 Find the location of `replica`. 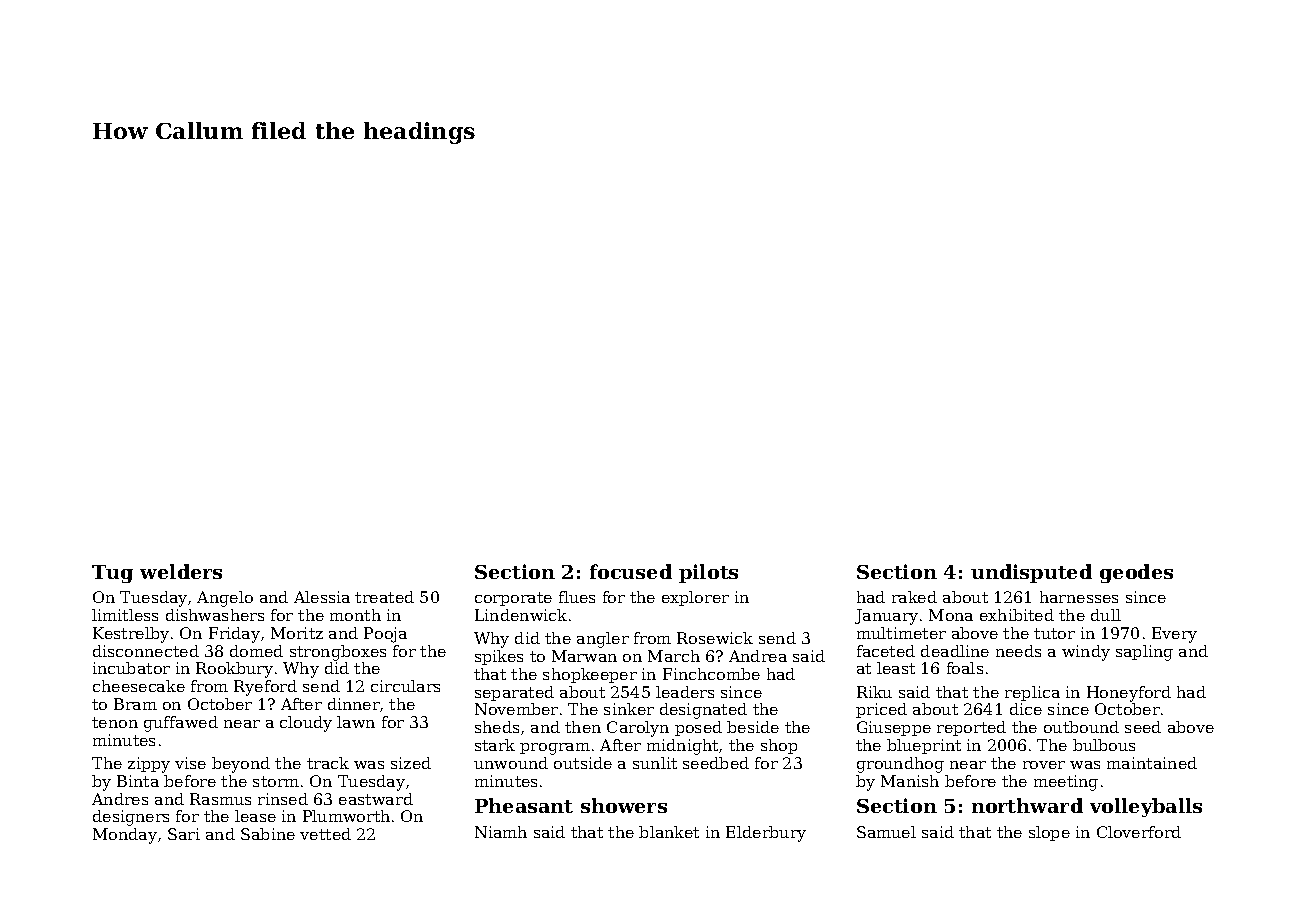

replica is located at coordinates (1032, 693).
